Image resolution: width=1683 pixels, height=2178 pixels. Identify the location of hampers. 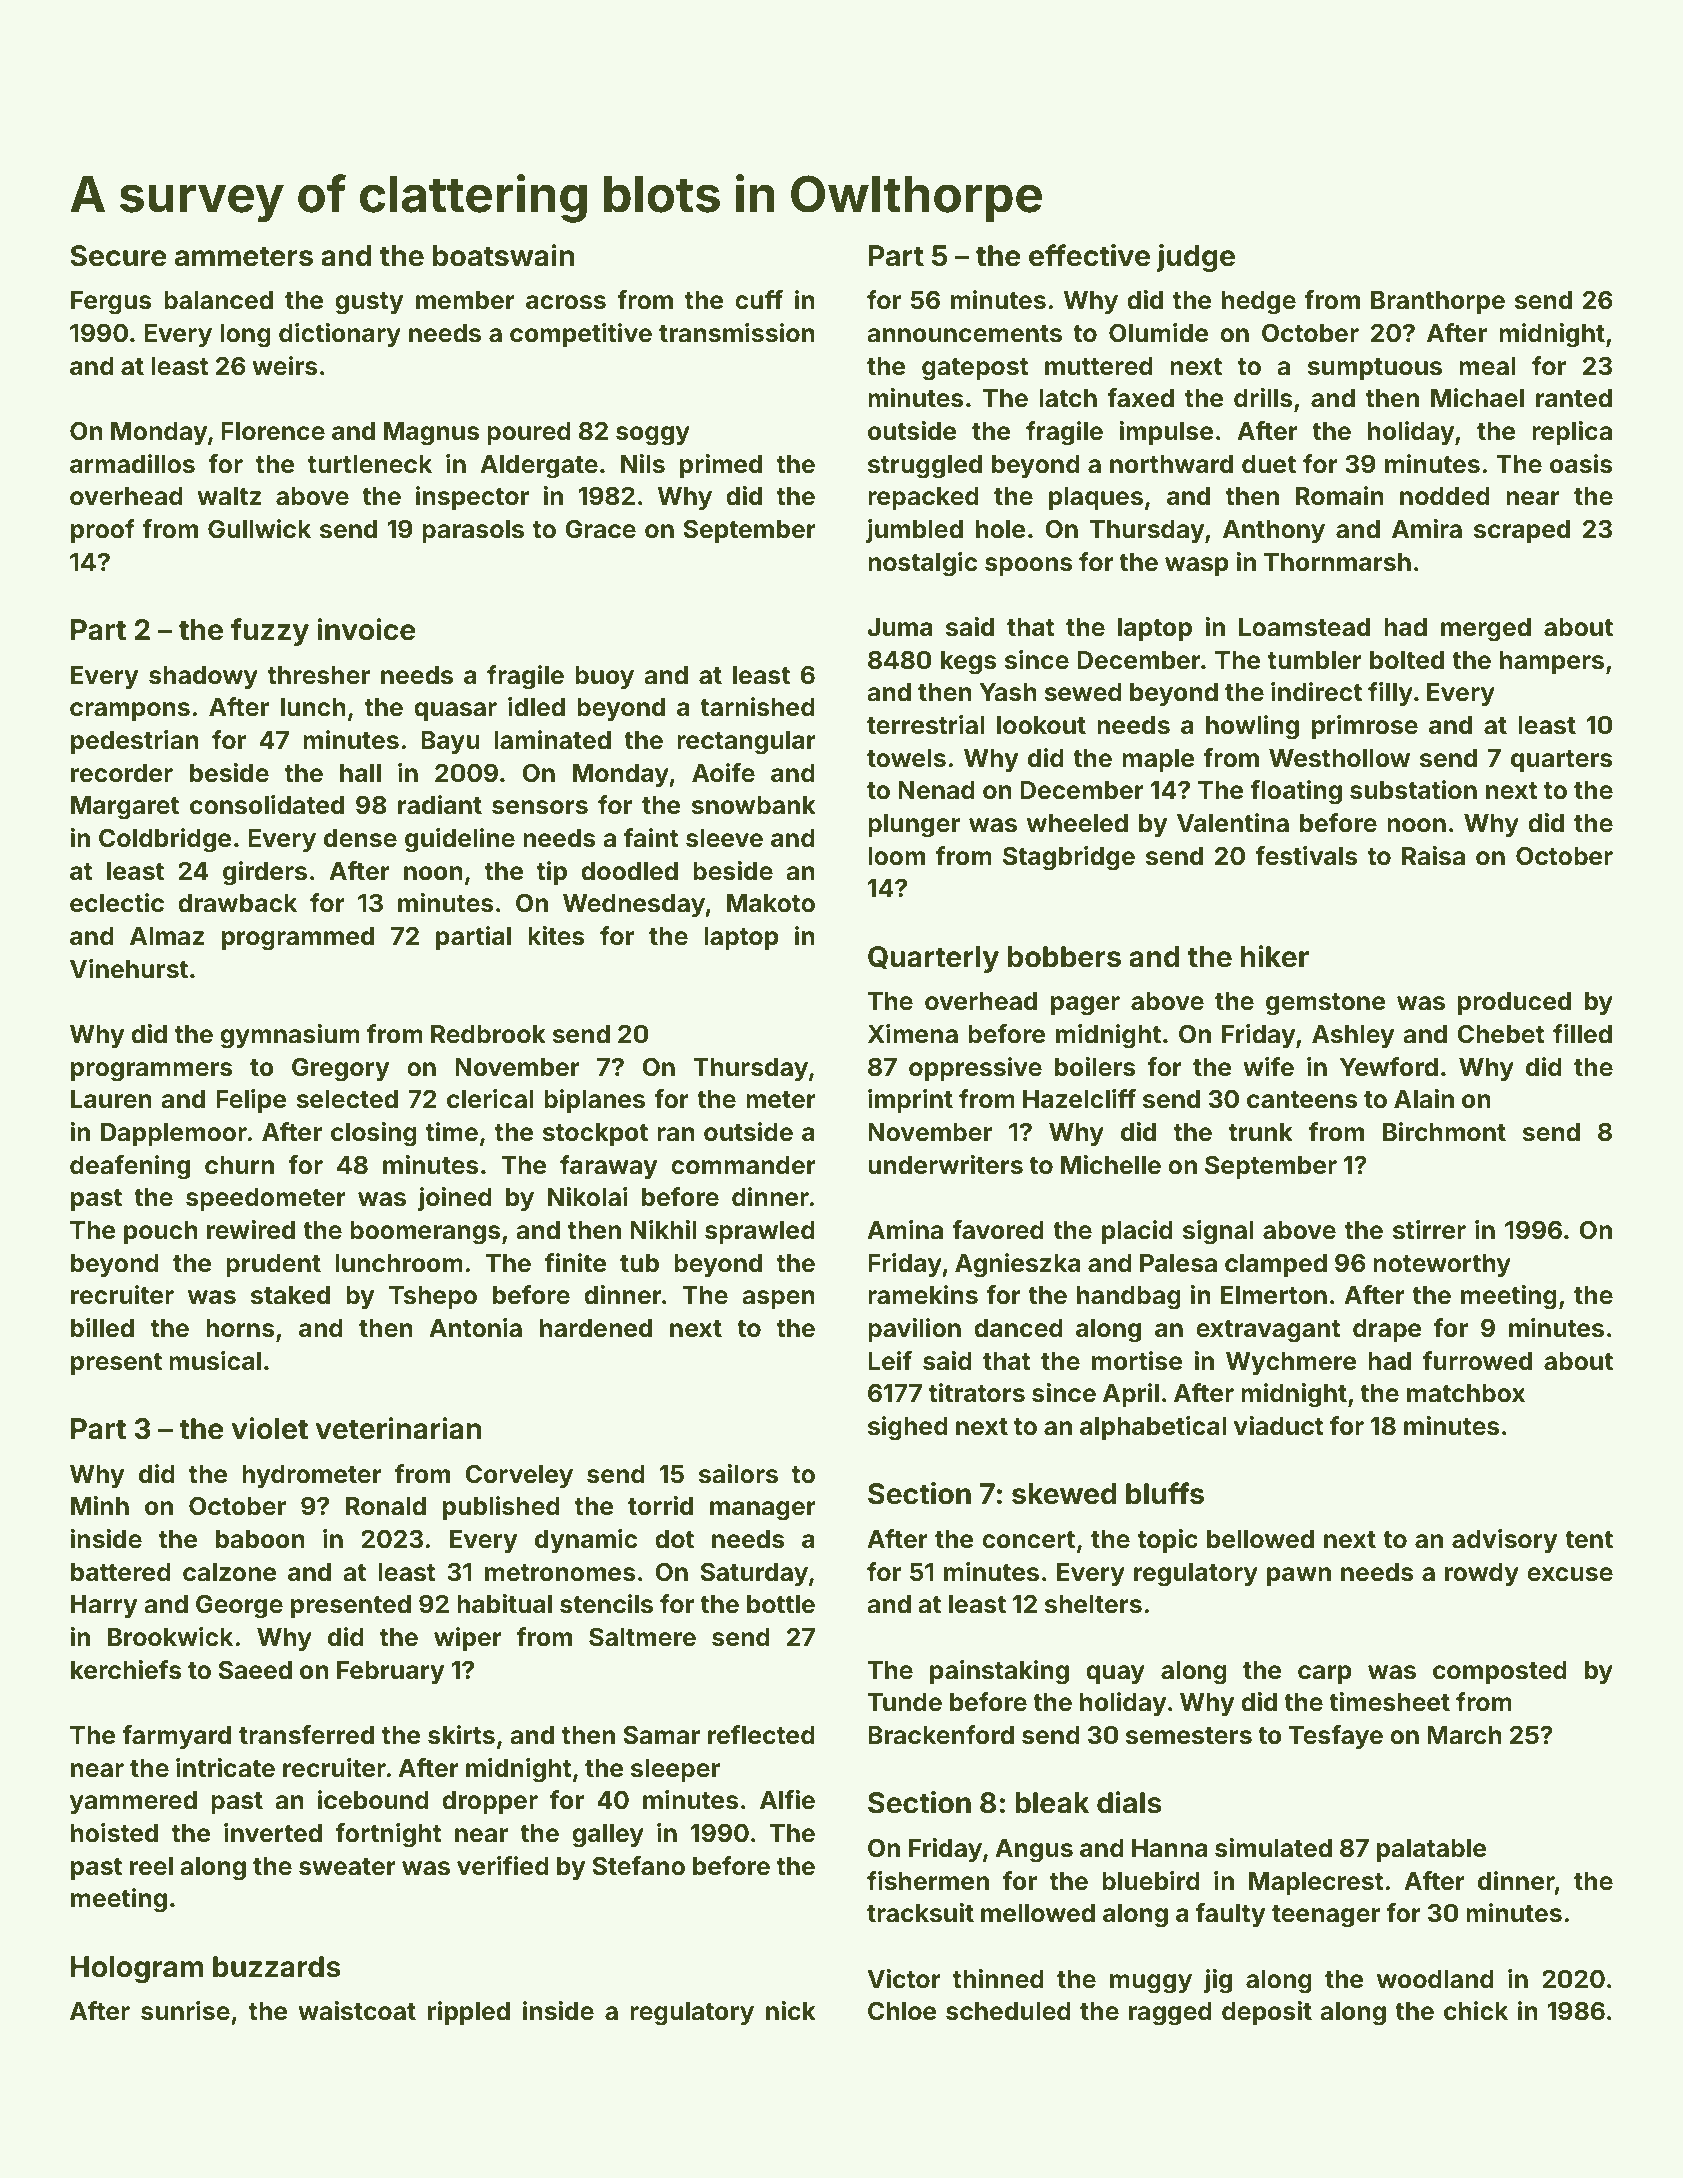
(1552, 662).
